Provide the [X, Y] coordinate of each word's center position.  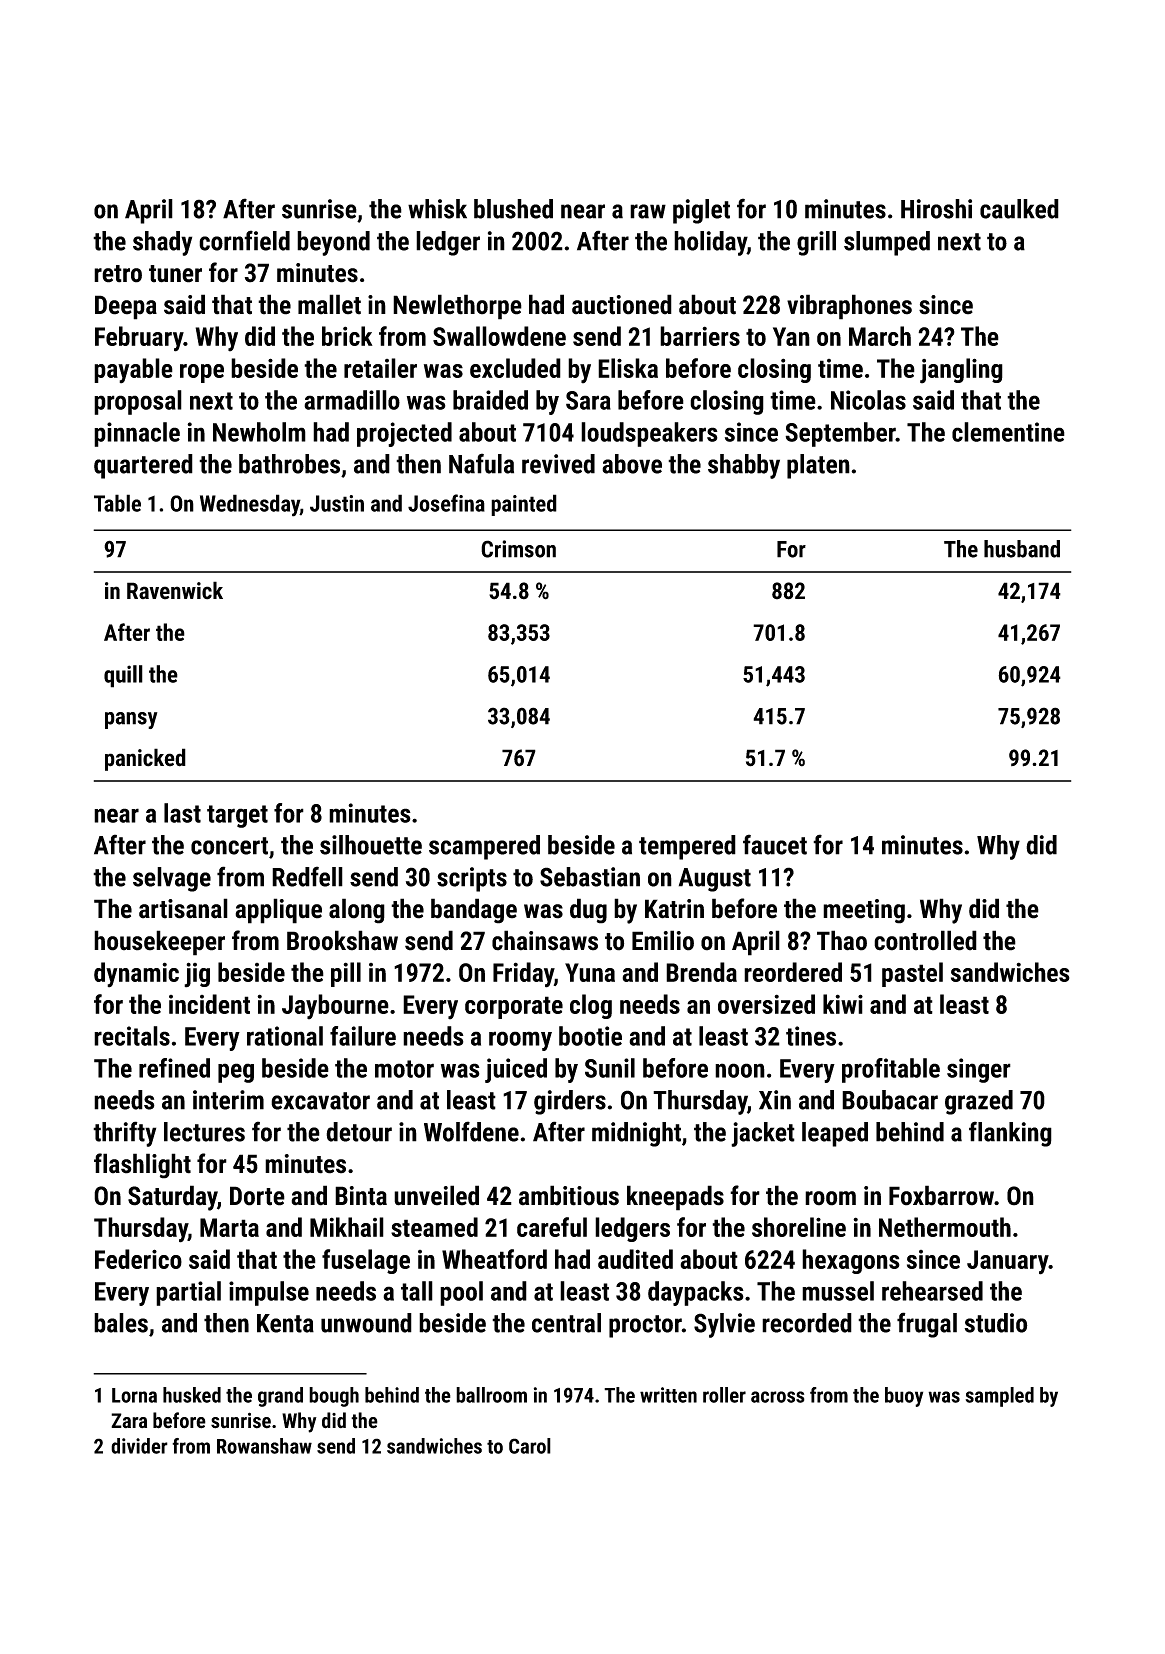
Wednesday [250, 505]
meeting [864, 911]
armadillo [352, 400]
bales [121, 1323]
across [778, 1397]
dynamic [136, 975]
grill [816, 243]
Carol [530, 1446]
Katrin [674, 909]
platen [818, 466]
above [632, 464]
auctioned [622, 304]
